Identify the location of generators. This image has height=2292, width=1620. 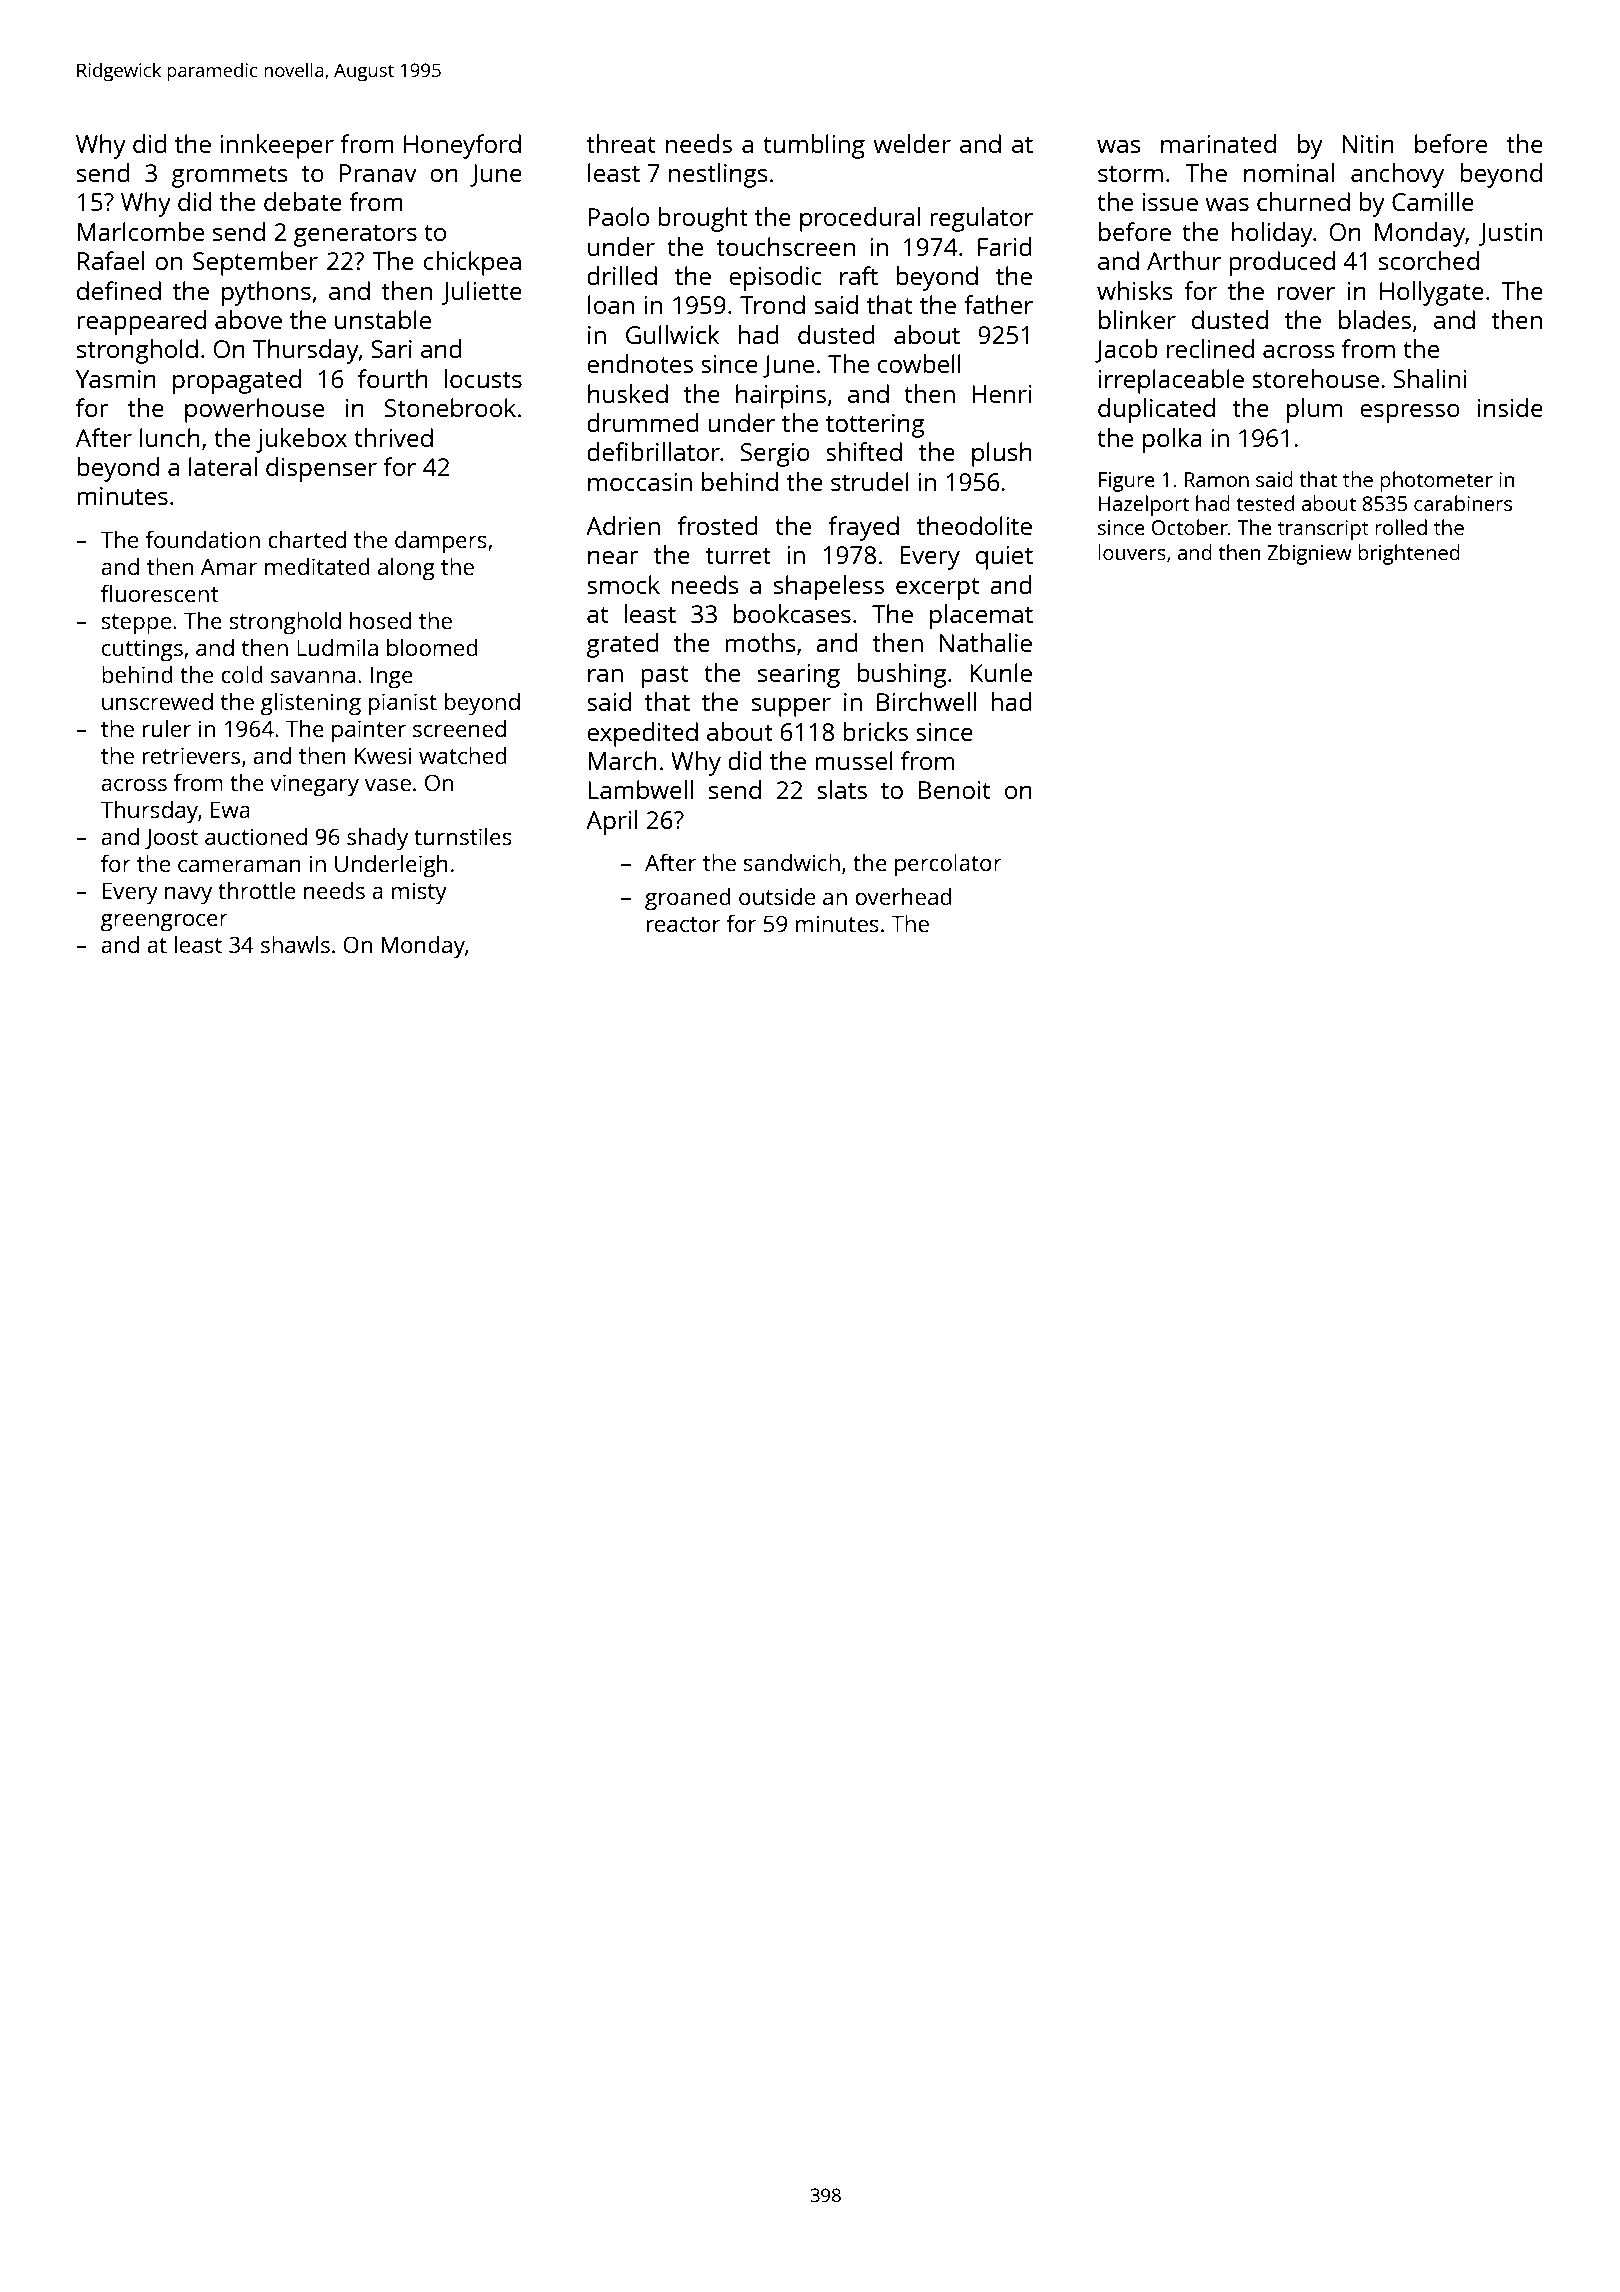
(355, 236).
